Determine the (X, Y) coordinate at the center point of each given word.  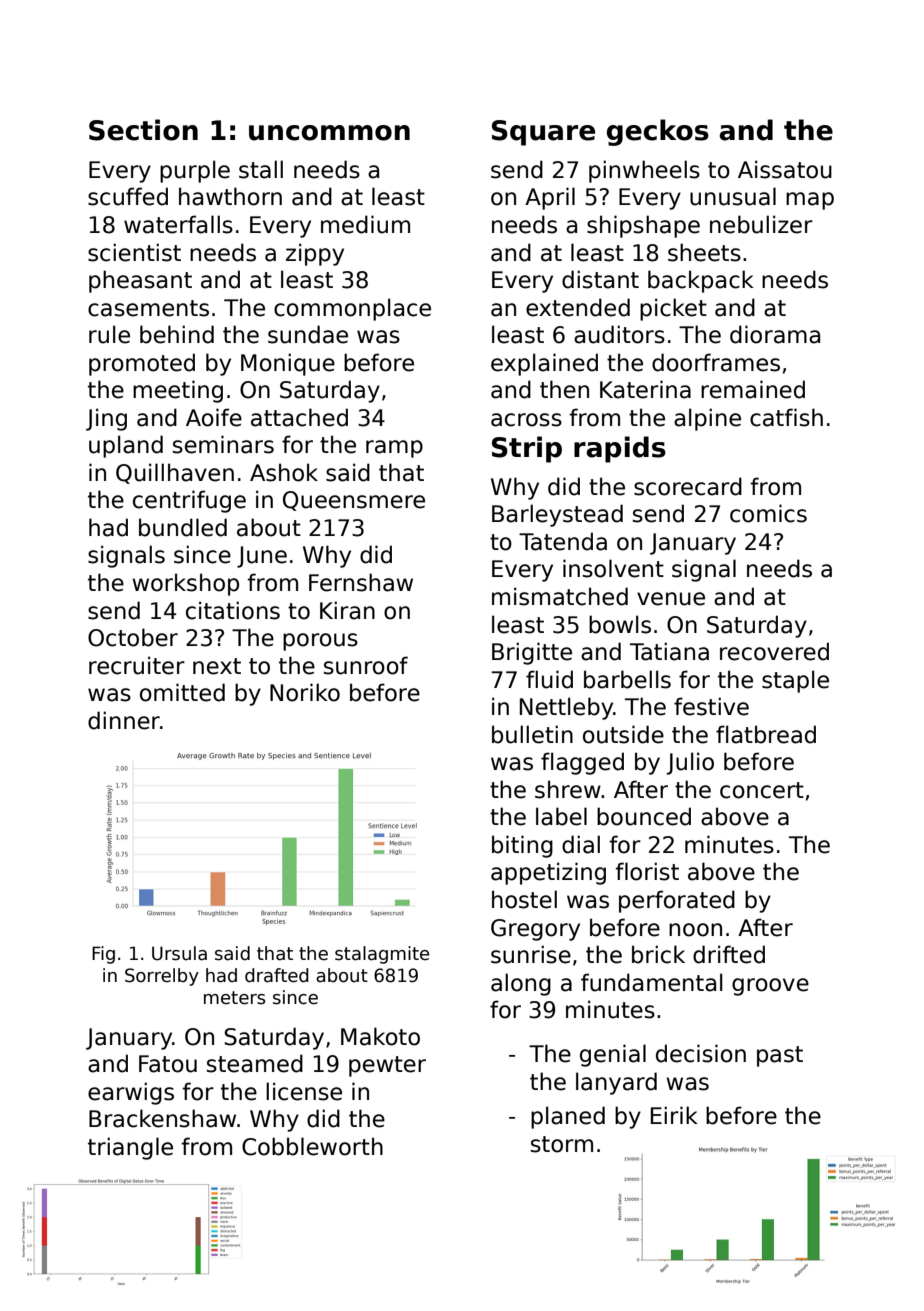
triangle (130, 1148)
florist (647, 871)
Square (543, 133)
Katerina (645, 389)
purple (195, 171)
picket (673, 309)
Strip (527, 449)
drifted (729, 954)
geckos (658, 132)
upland (126, 446)
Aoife (214, 417)
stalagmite (382, 955)
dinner (124, 720)
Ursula (179, 953)
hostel (524, 899)
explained (544, 364)
